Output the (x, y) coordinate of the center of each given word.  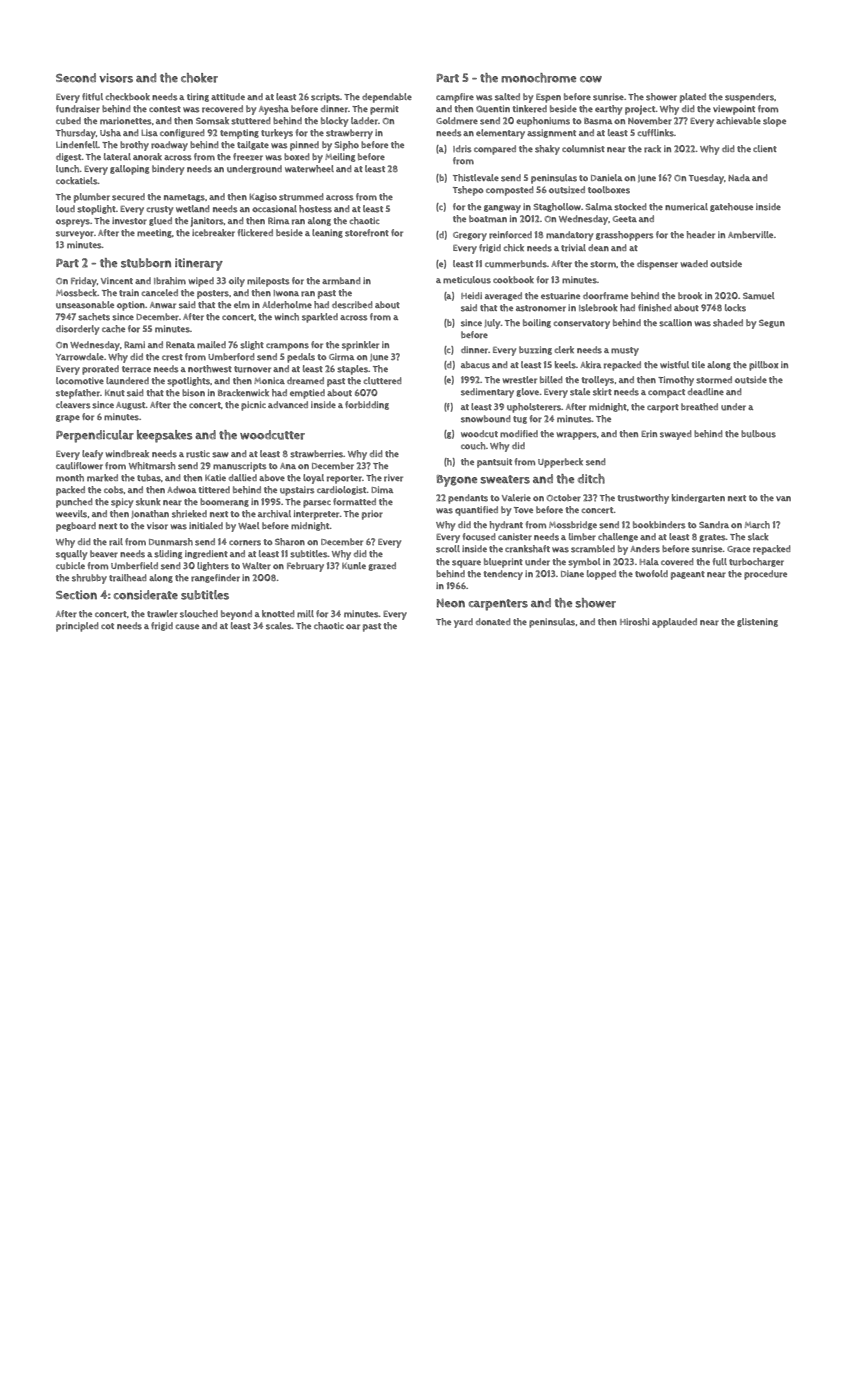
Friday (84, 282)
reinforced (510, 235)
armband (341, 281)
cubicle (70, 566)
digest (68, 157)
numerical (686, 207)
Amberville (750, 235)
